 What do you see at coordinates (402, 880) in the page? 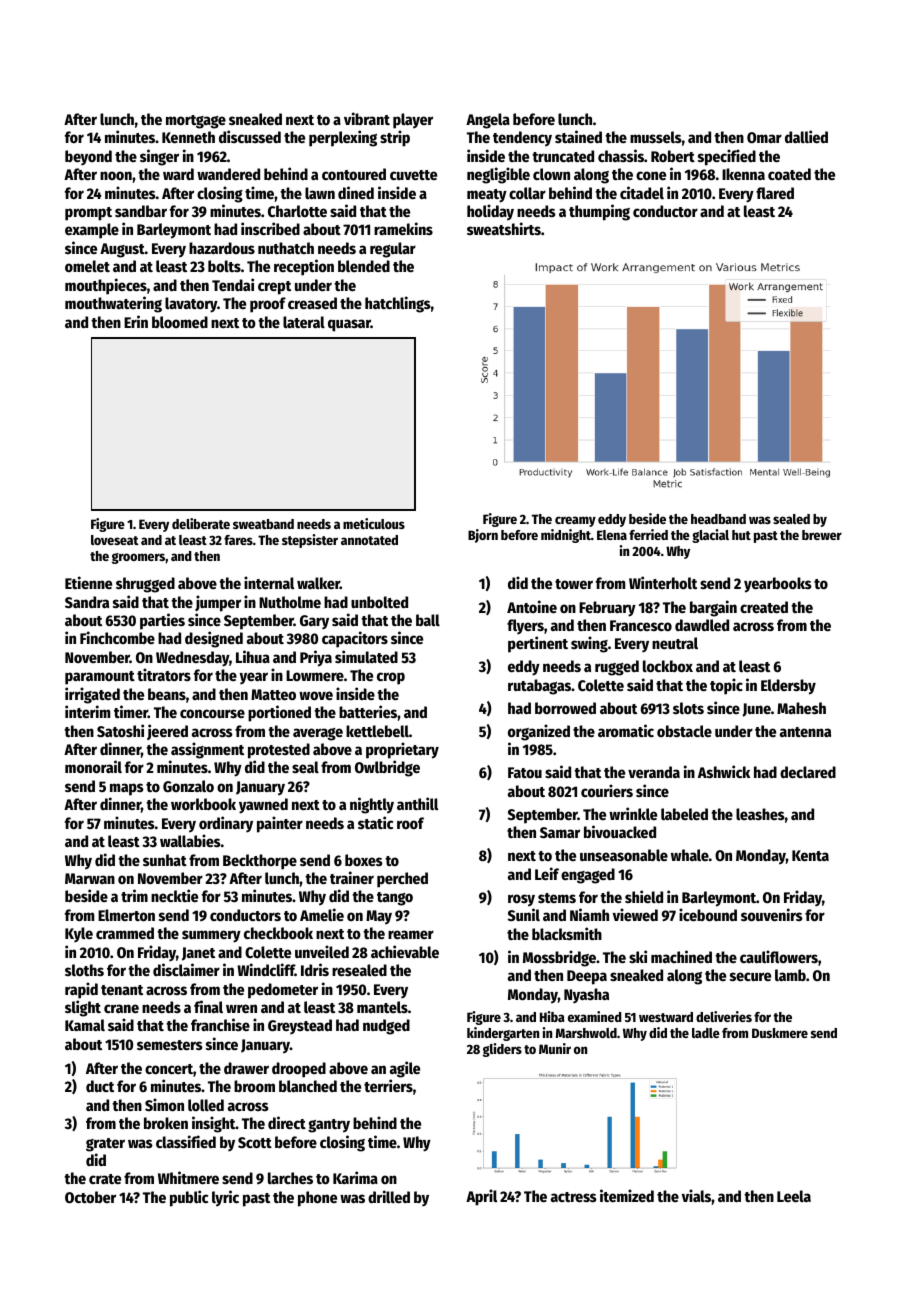
I see `perched` at bounding box center [402, 880].
